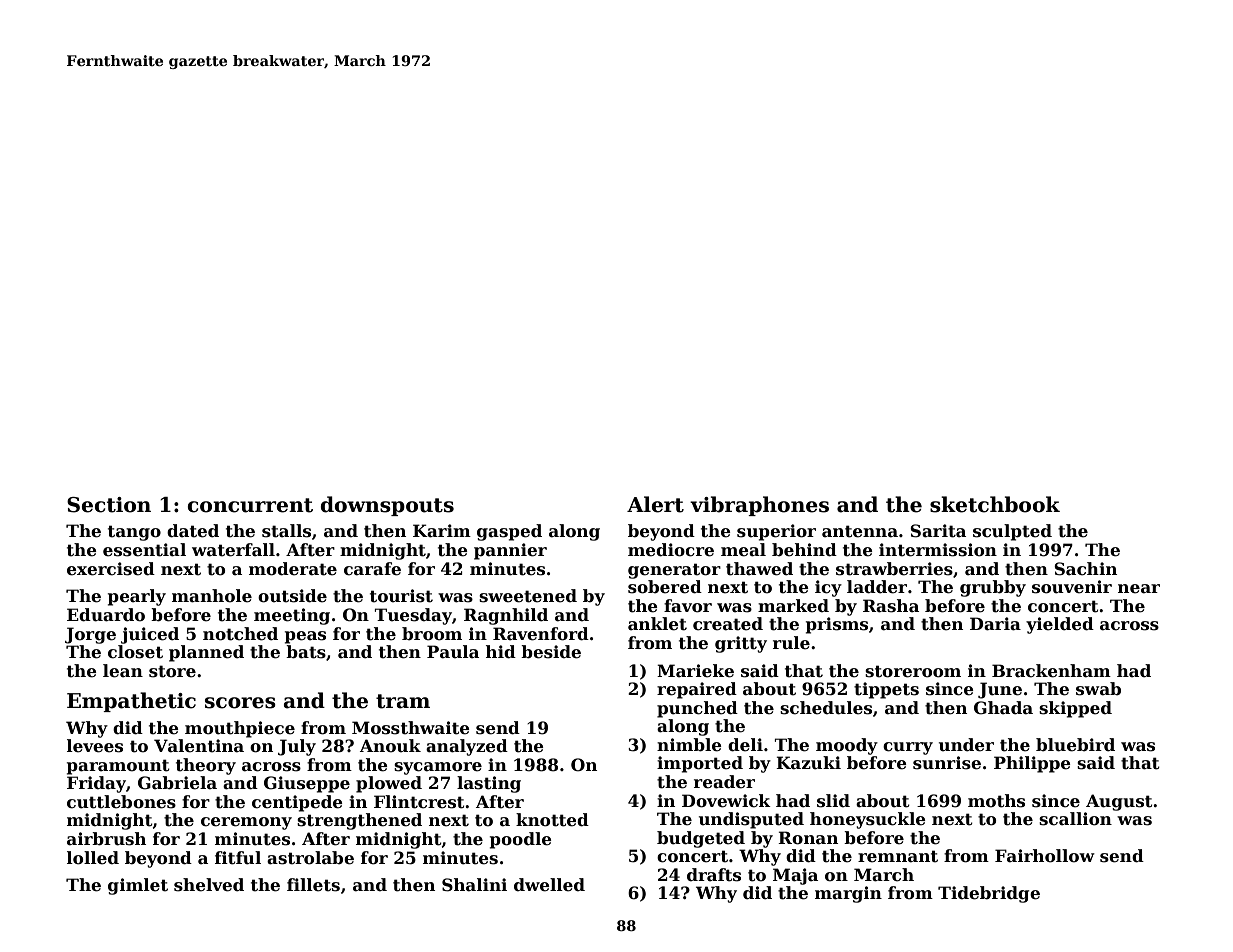  I want to click on shelved, so click(209, 885).
